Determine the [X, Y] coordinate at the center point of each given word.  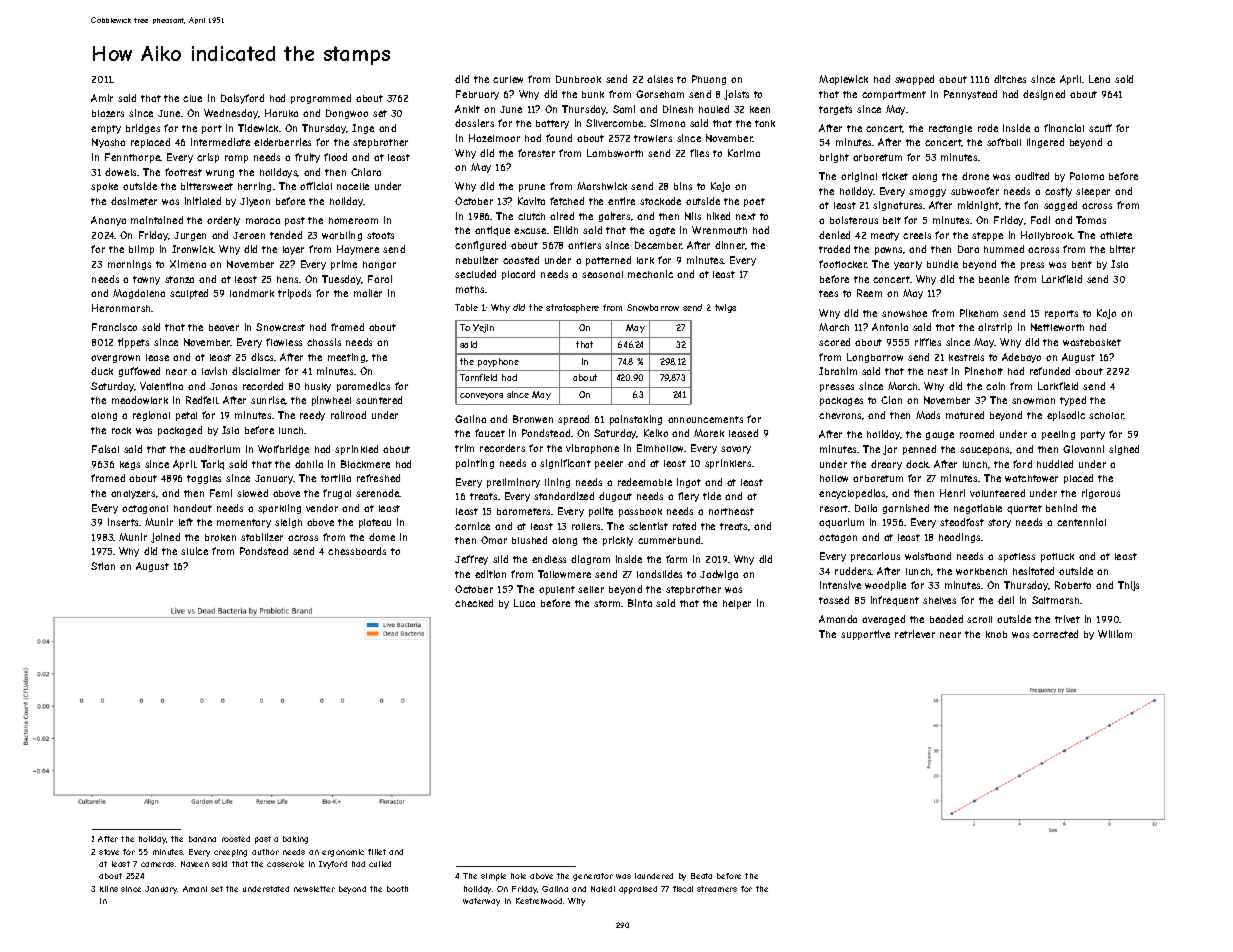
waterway [481, 902]
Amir [102, 98]
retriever [915, 634]
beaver [224, 327]
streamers [717, 889]
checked [474, 603]
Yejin [483, 328]
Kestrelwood [539, 901]
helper [737, 604]
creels [917, 235]
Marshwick [602, 186]
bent [1082, 264]
